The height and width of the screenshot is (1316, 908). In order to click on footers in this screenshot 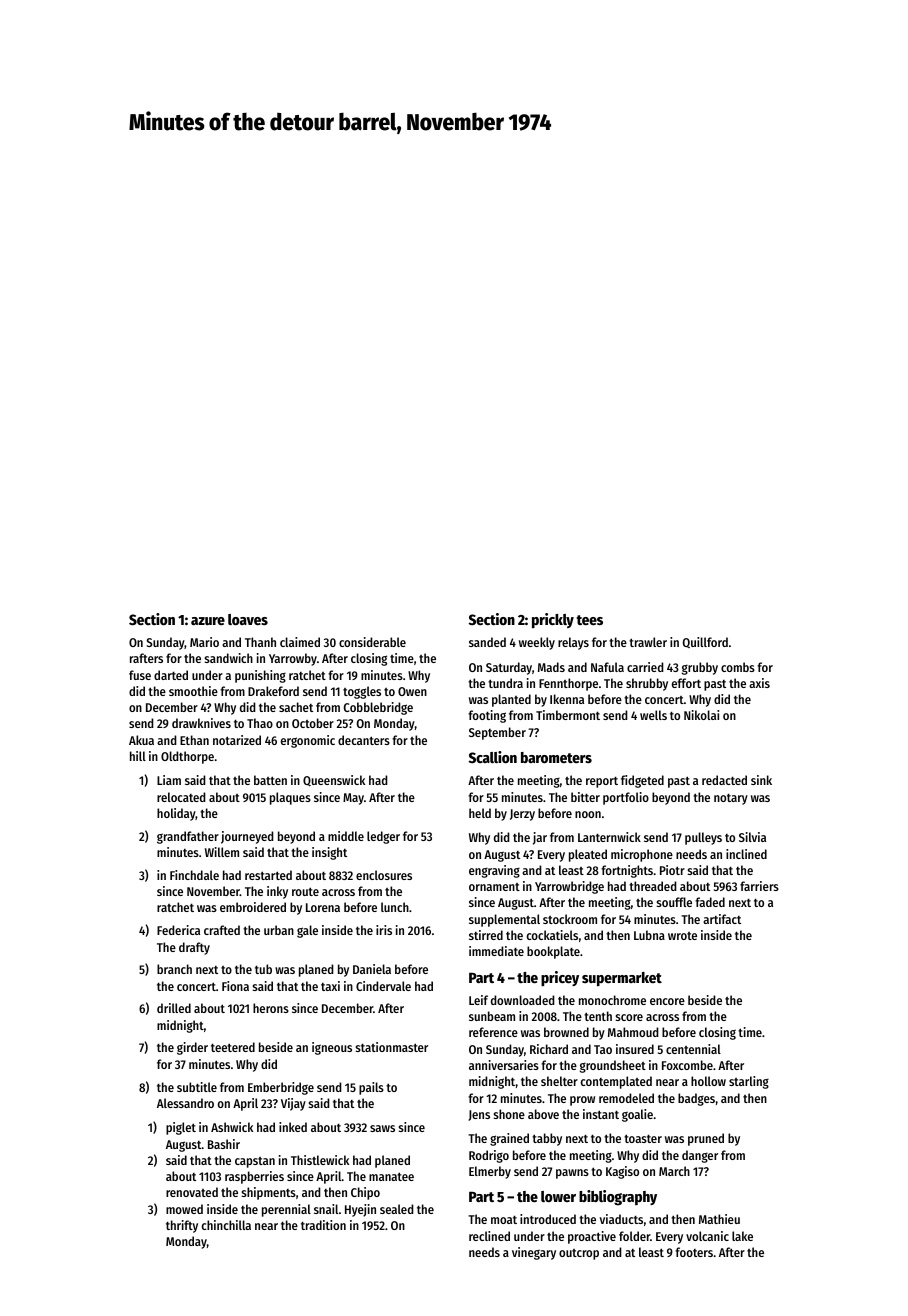, I will do `click(694, 1252)`.
